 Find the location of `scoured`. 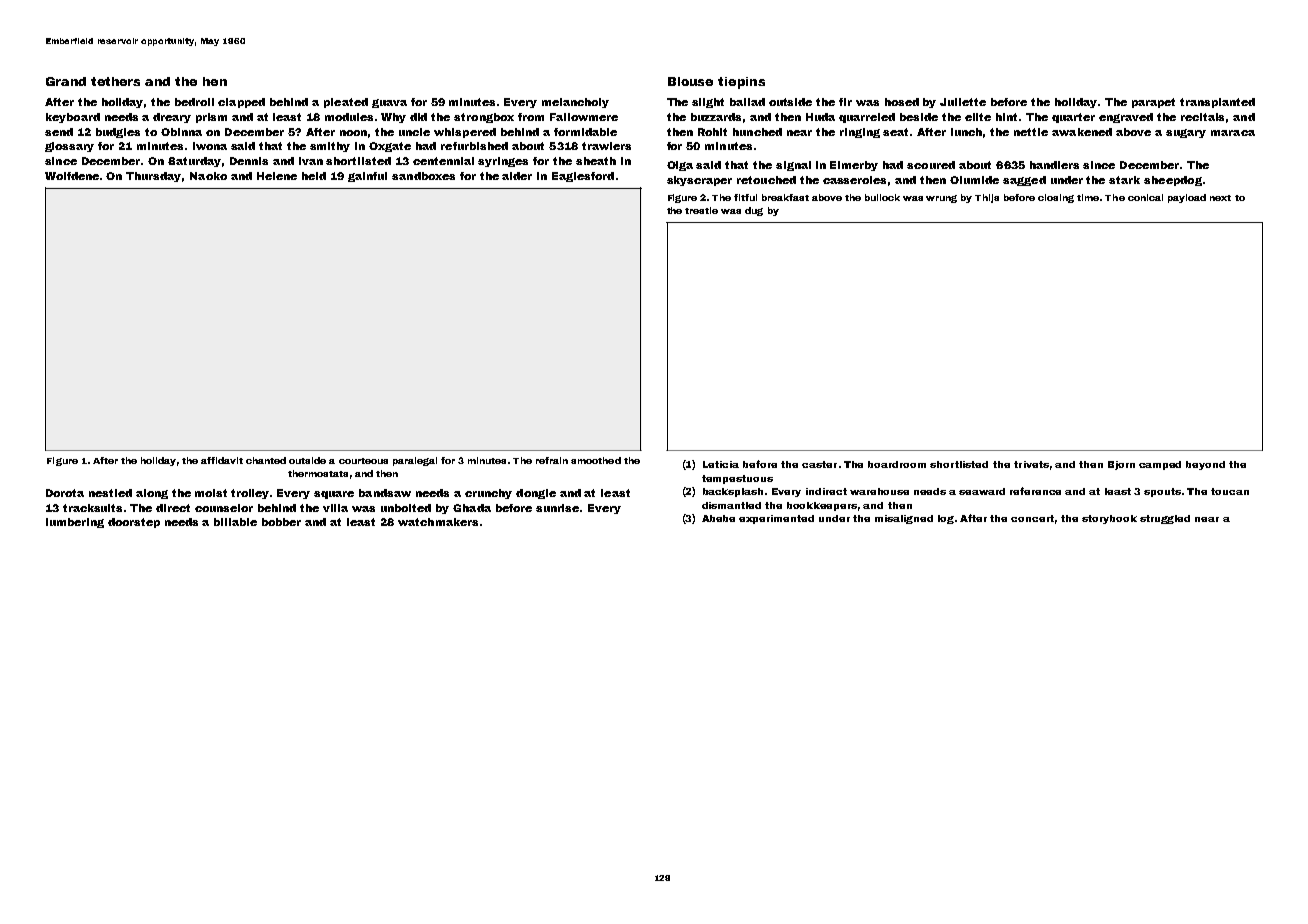

scoured is located at coordinates (931, 165).
